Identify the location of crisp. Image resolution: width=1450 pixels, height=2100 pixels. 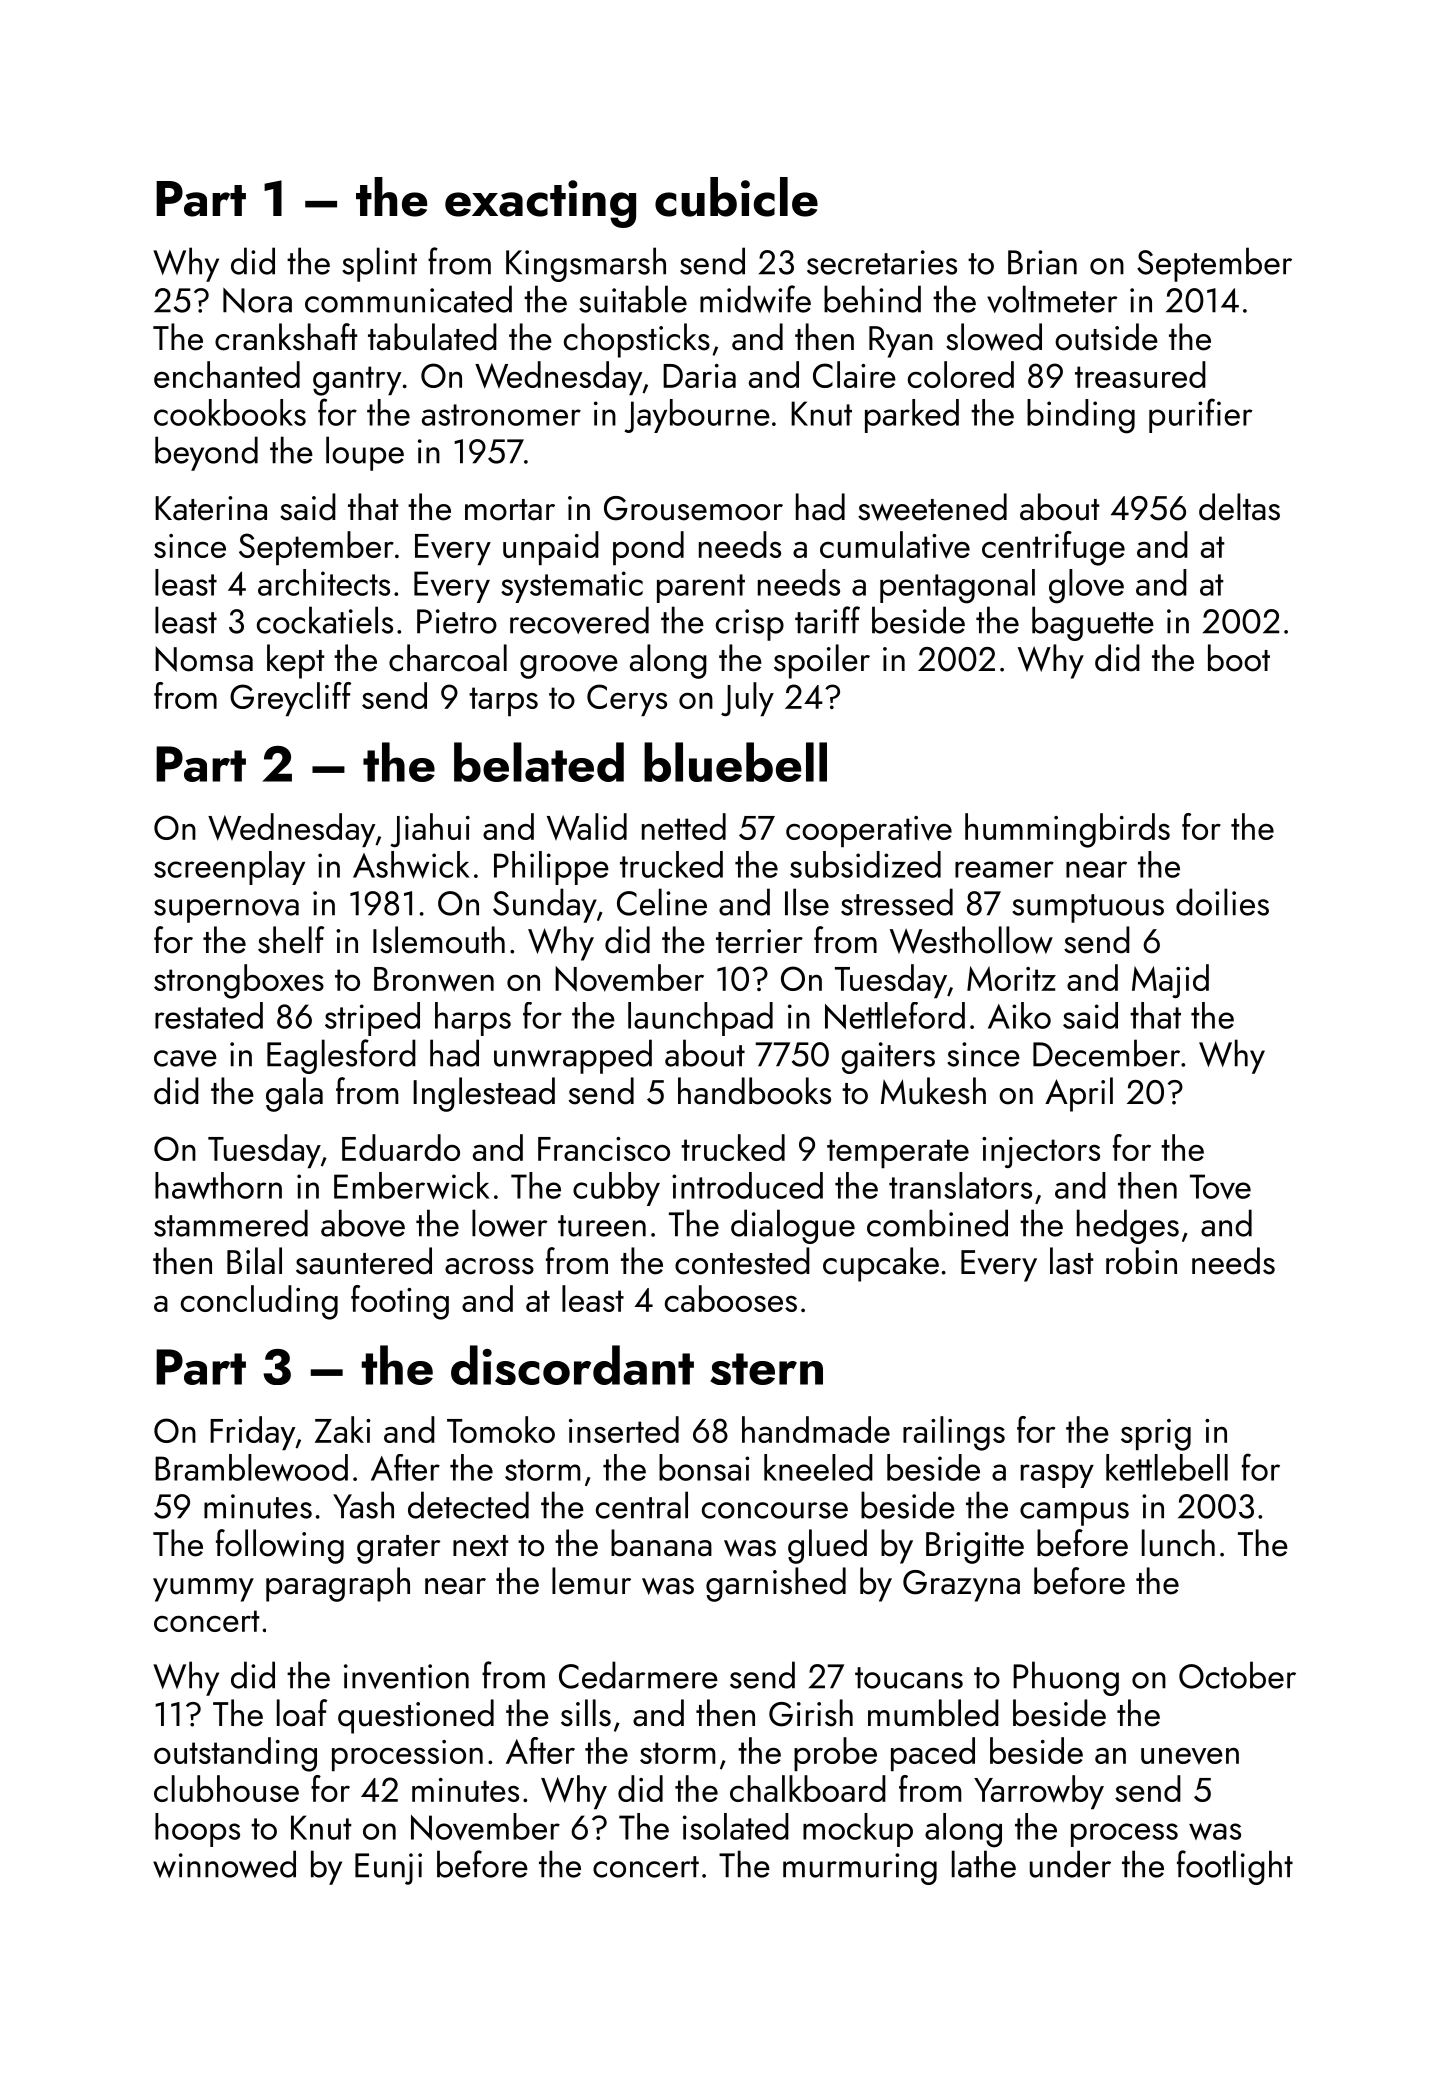
(750, 625).
